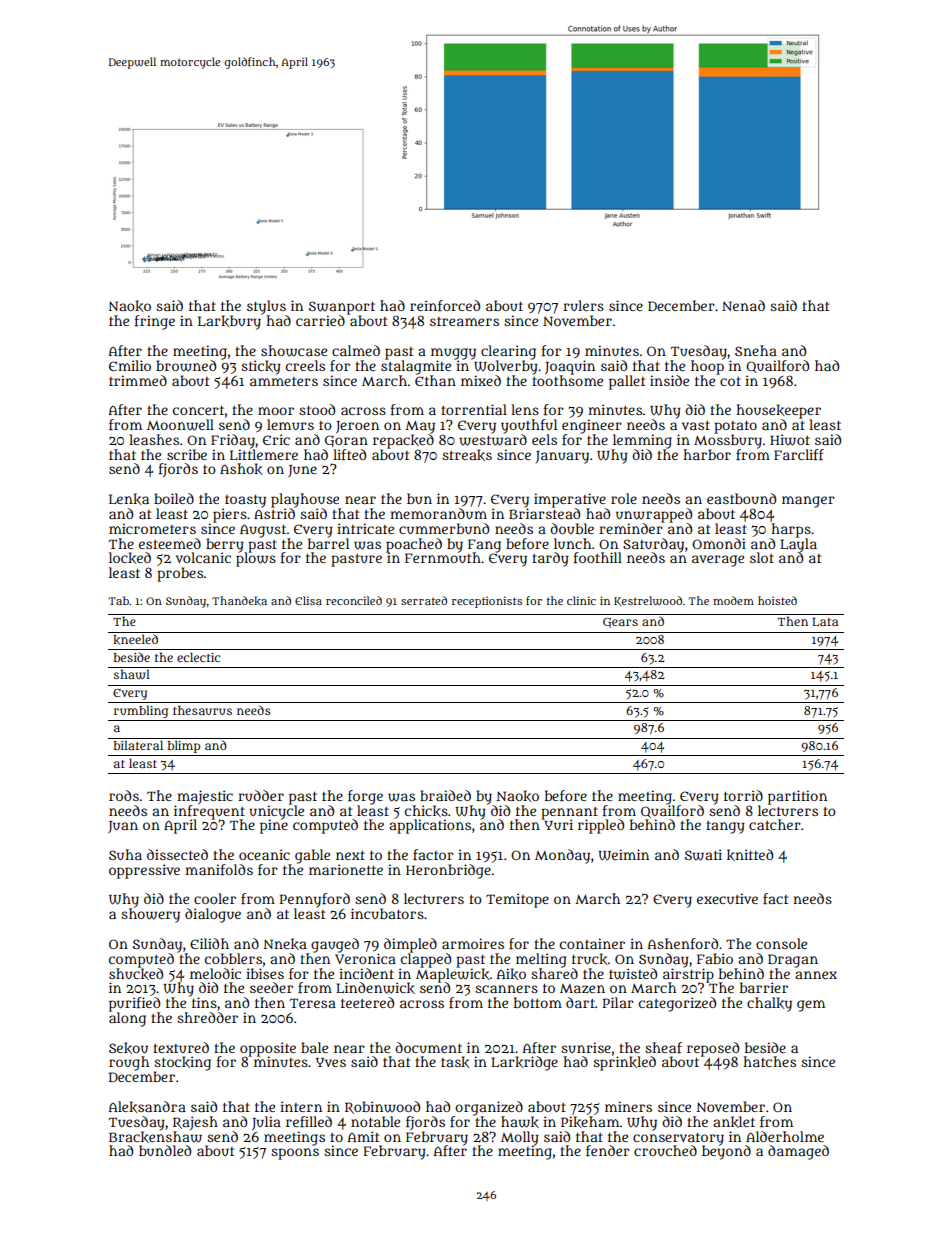 The height and width of the document is (1233, 952). I want to click on memorandum, so click(438, 513).
